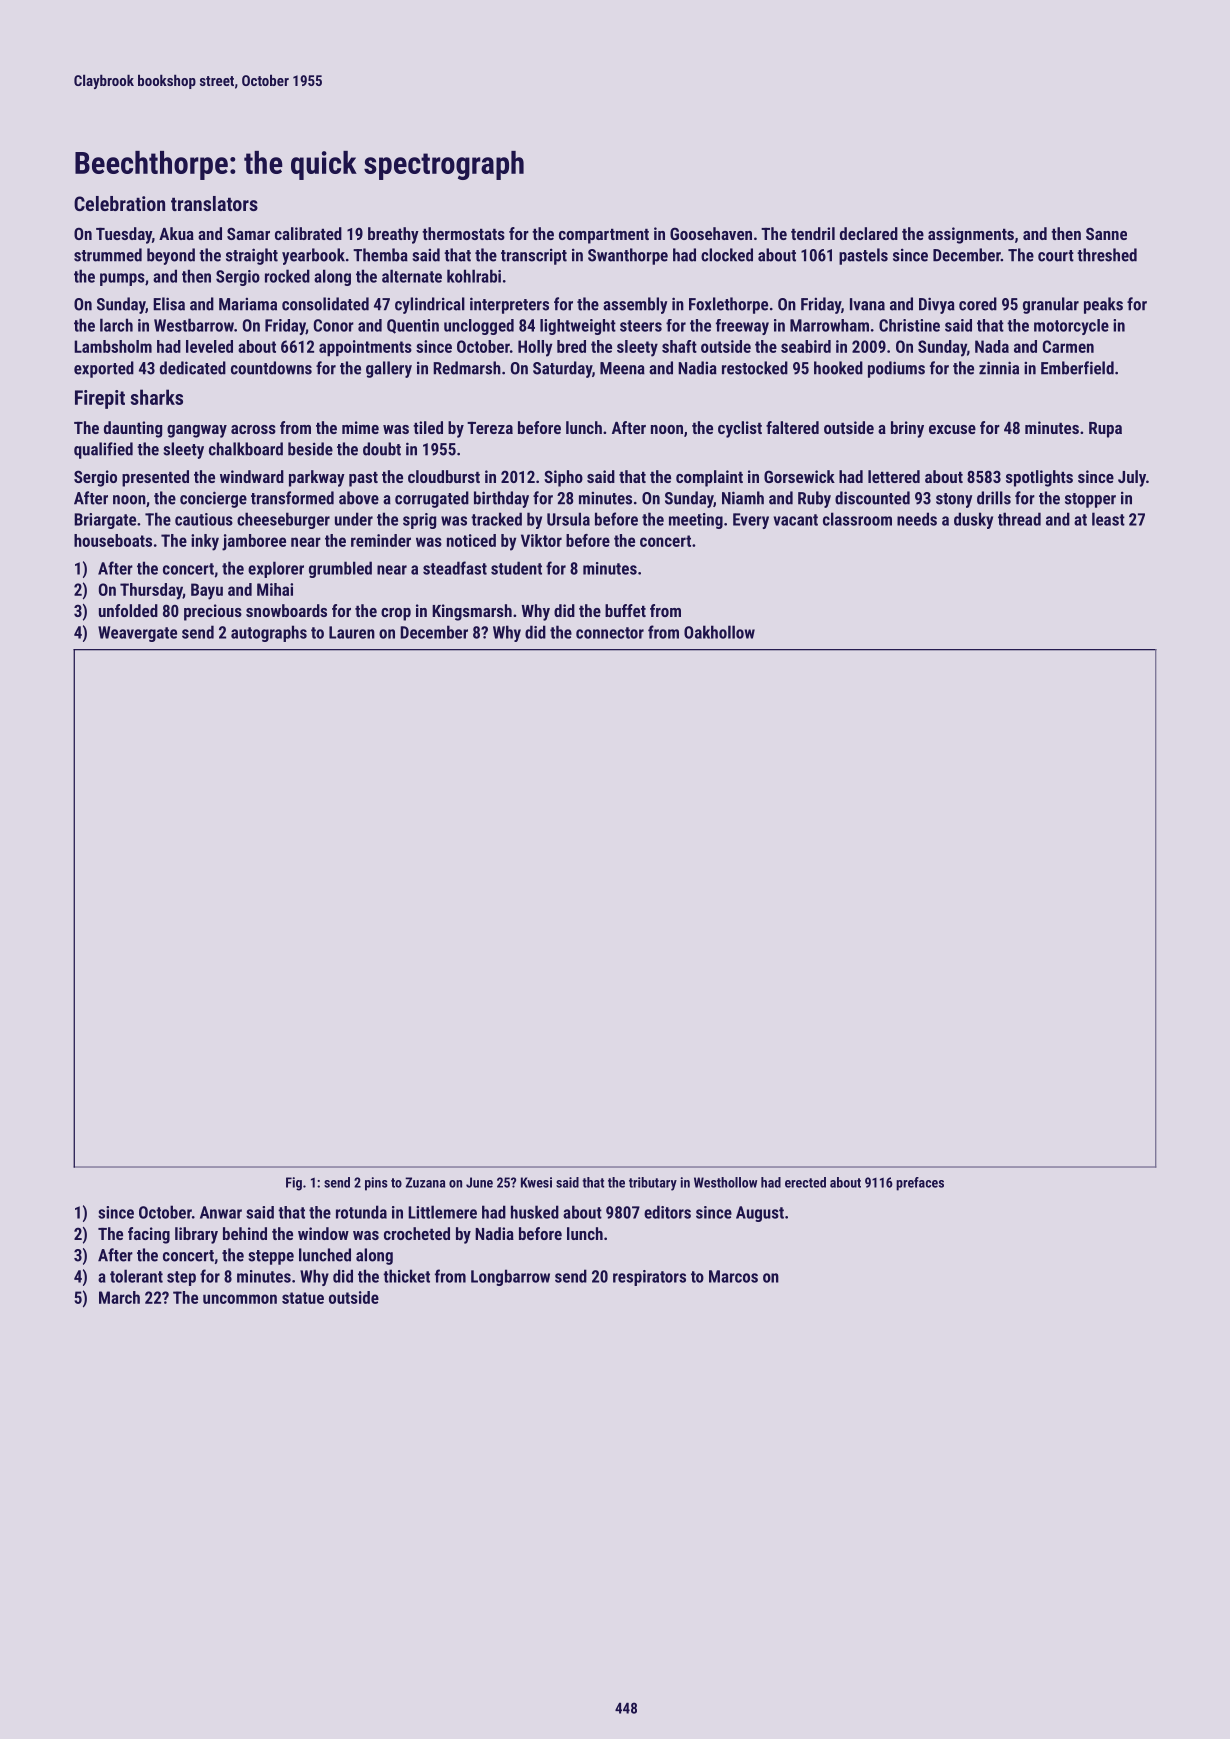 The width and height of the screenshot is (1230, 1739). Describe the element at coordinates (740, 429) in the screenshot. I see `cyclist` at that location.
